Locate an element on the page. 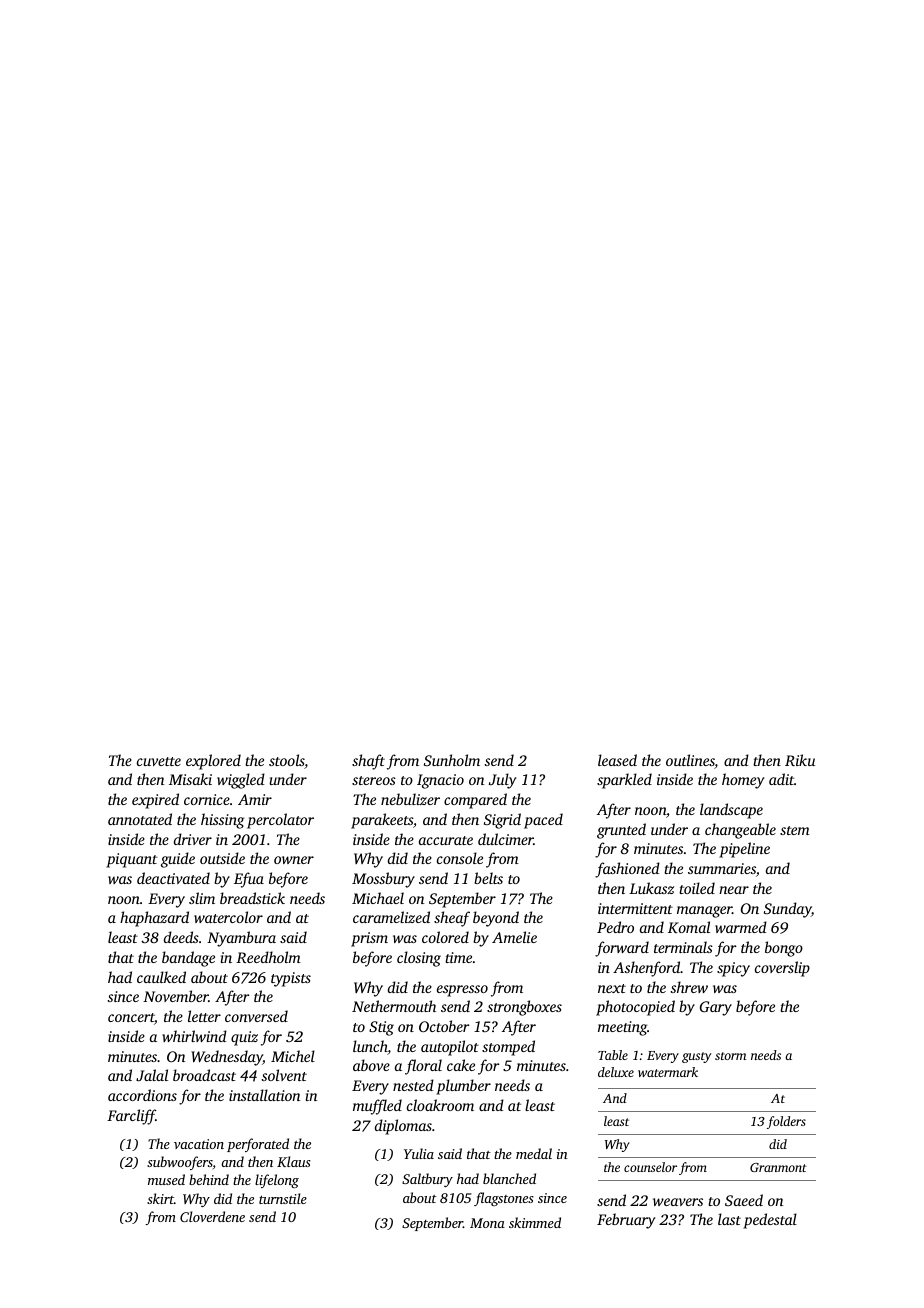 The height and width of the image is (1308, 924). summaries is located at coordinates (722, 868).
